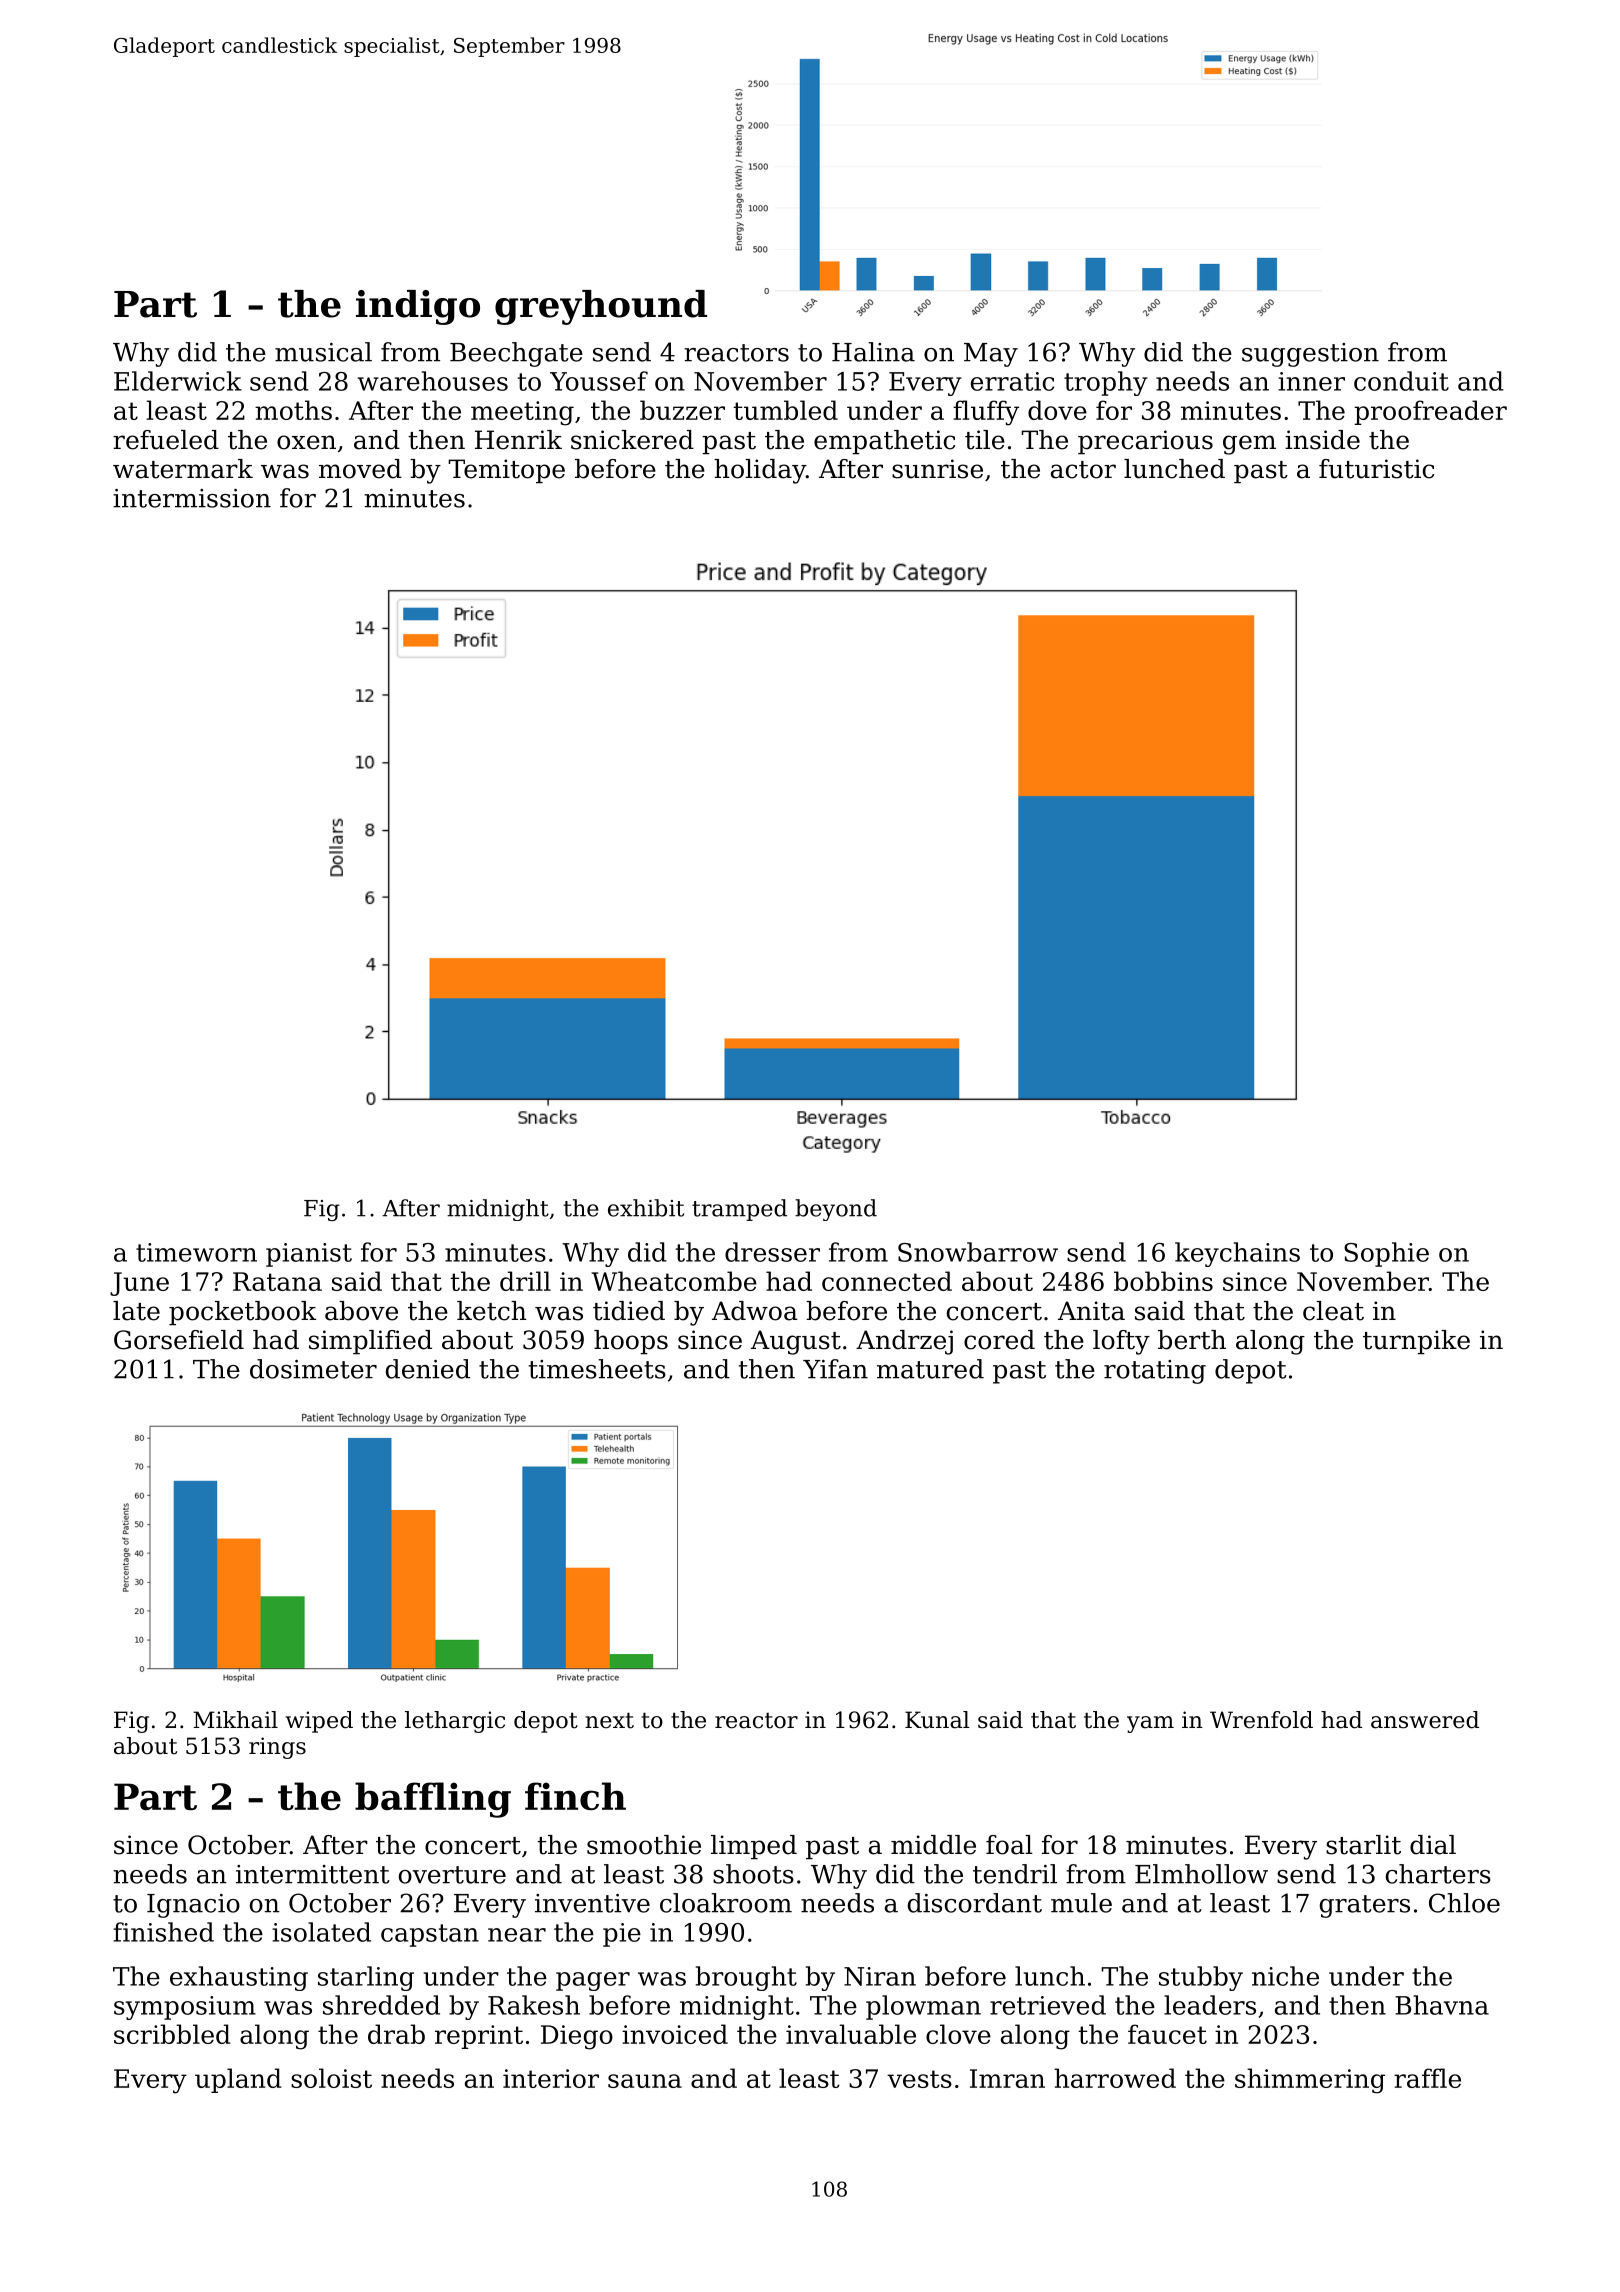  What do you see at coordinates (428, 1369) in the image?
I see `denied` at bounding box center [428, 1369].
